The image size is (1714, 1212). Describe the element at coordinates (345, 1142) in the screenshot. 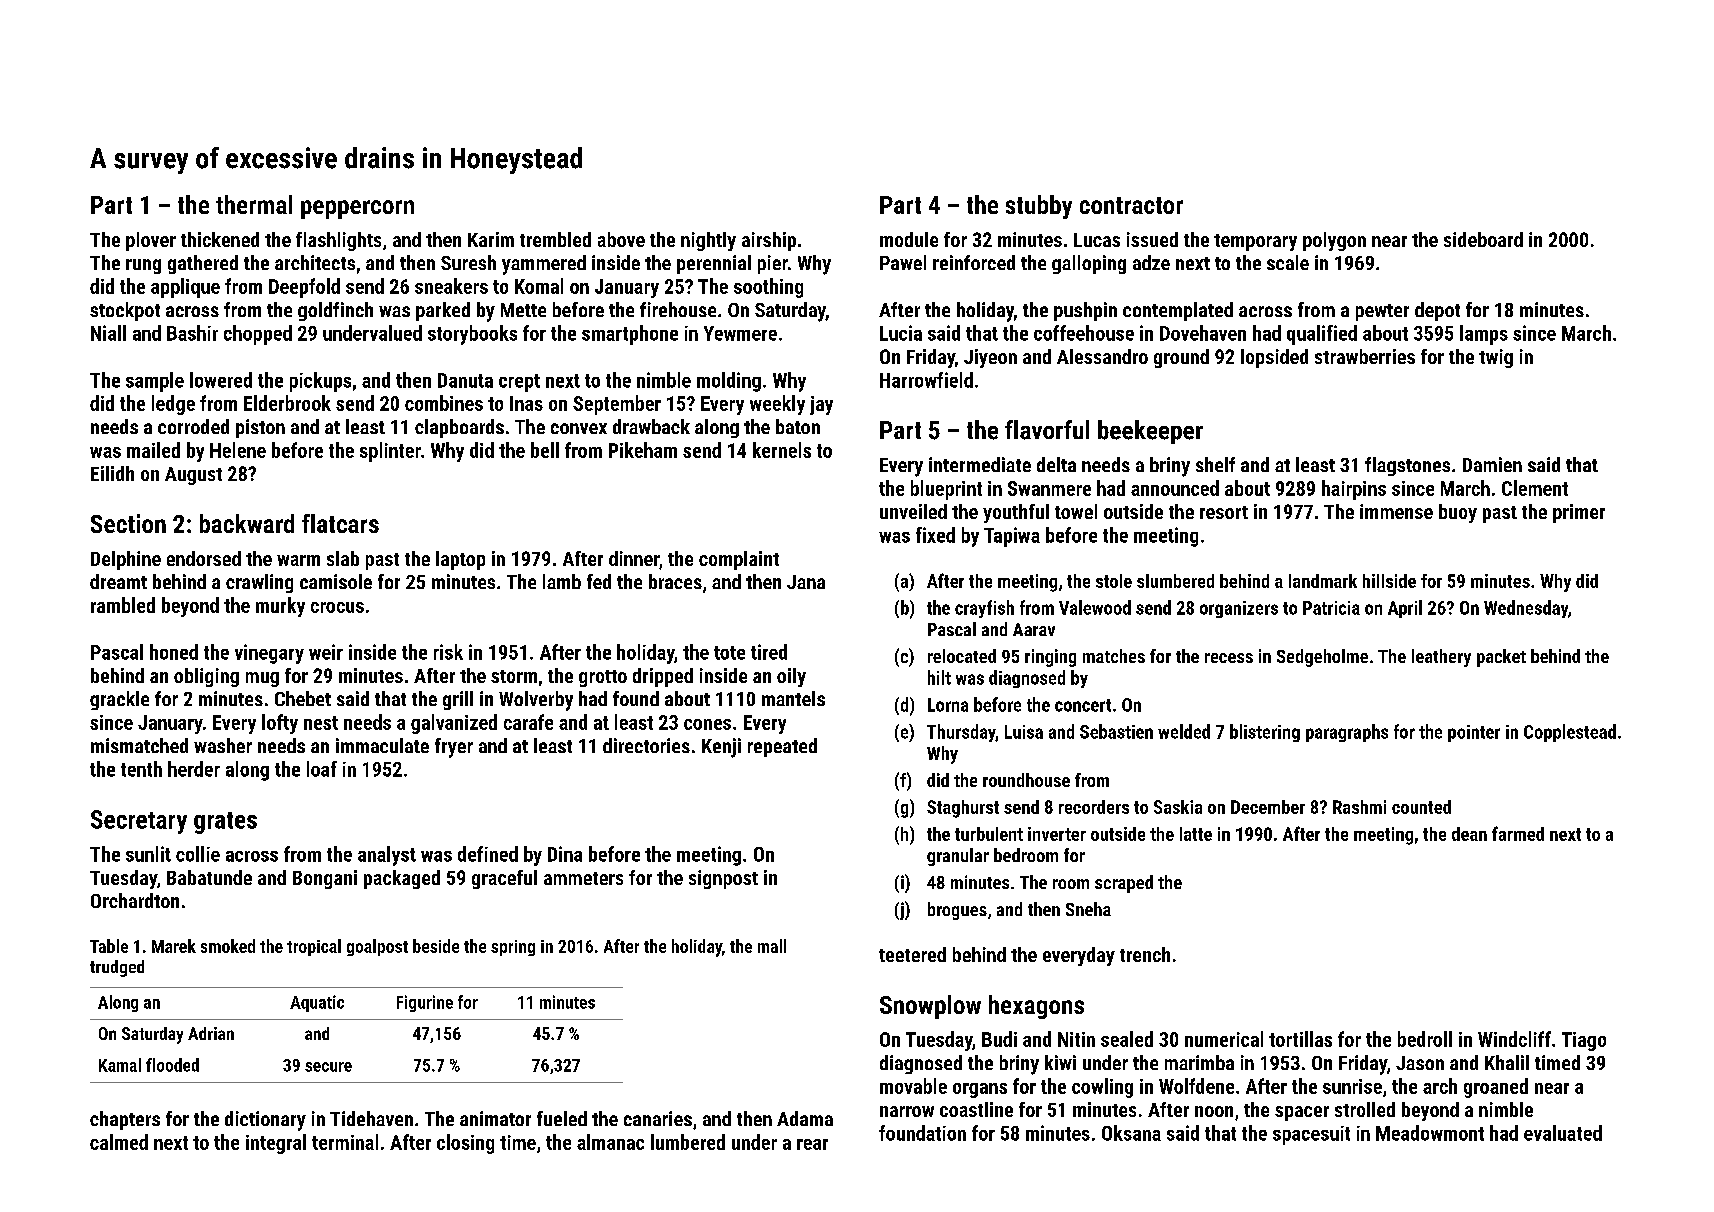

I see `terminal` at that location.
